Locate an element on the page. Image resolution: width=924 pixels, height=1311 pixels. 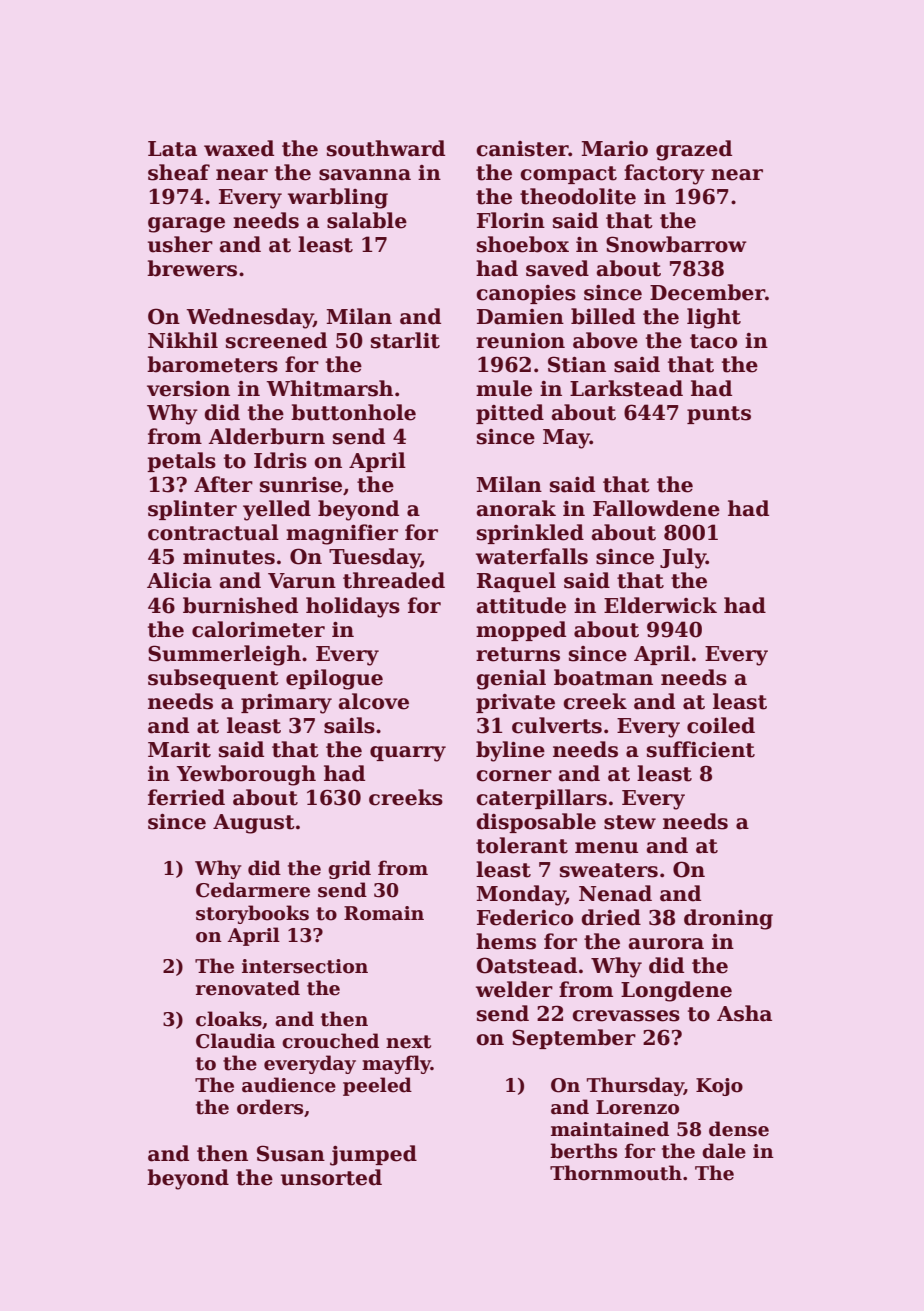
next is located at coordinates (408, 1042).
